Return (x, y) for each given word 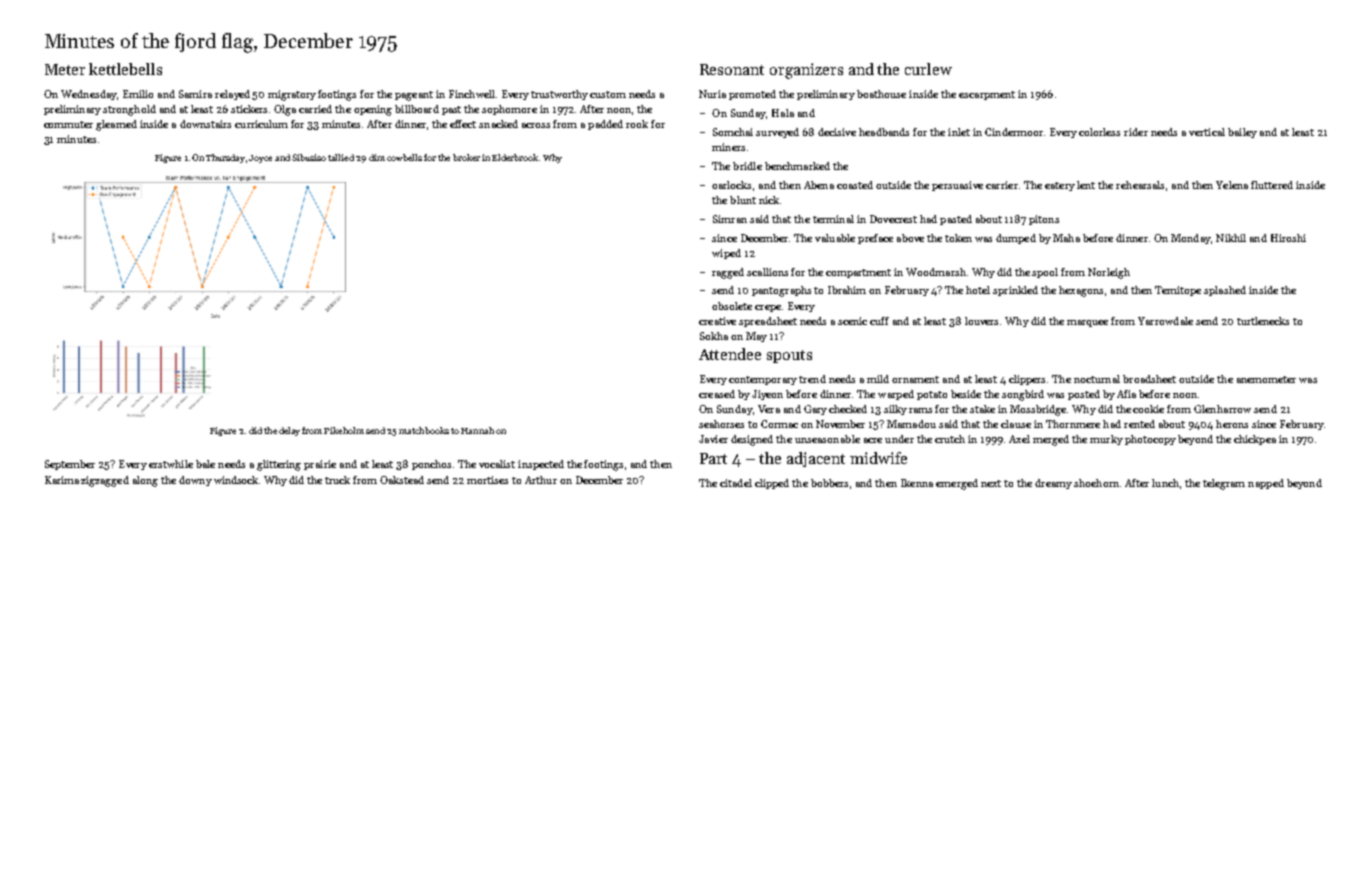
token (958, 238)
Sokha (714, 336)
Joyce (260, 159)
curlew (928, 69)
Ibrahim (847, 290)
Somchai (733, 132)
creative (717, 321)
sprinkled (1015, 291)
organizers (806, 71)
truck (337, 480)
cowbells (404, 157)
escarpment (987, 95)
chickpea (1255, 440)
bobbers (829, 483)
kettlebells (125, 69)
